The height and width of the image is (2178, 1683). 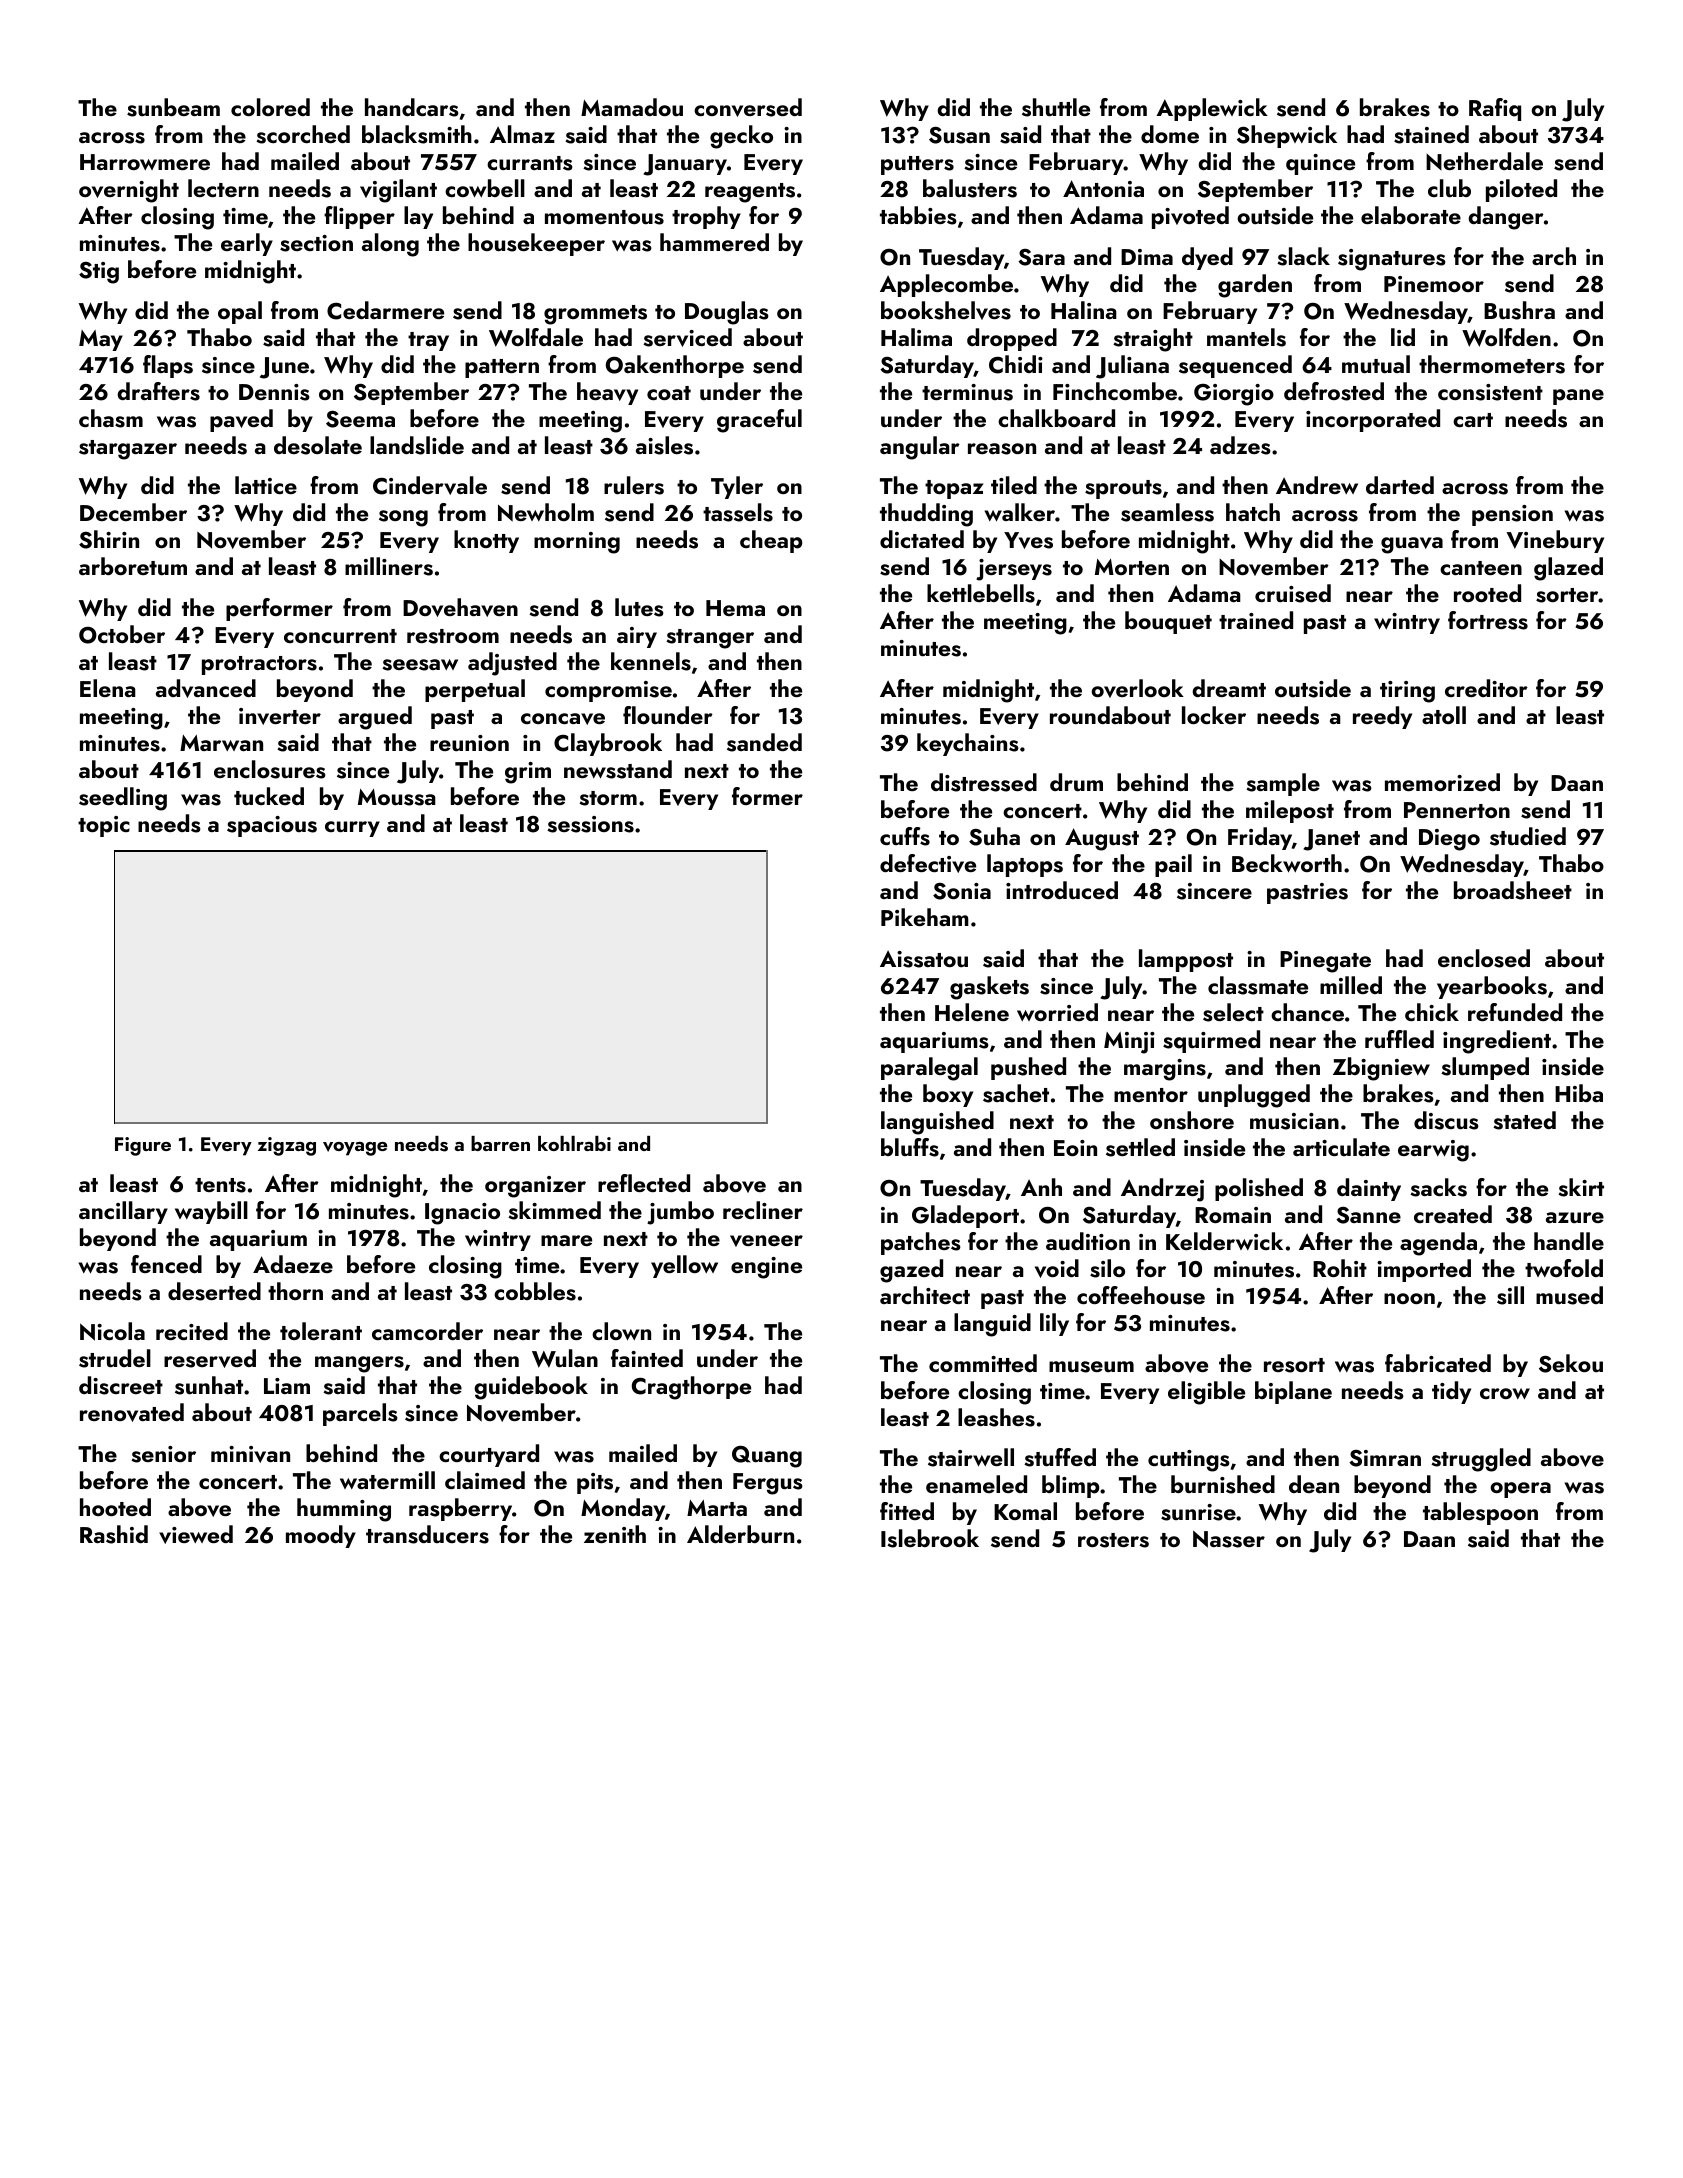 I want to click on tabbies, so click(x=918, y=215).
